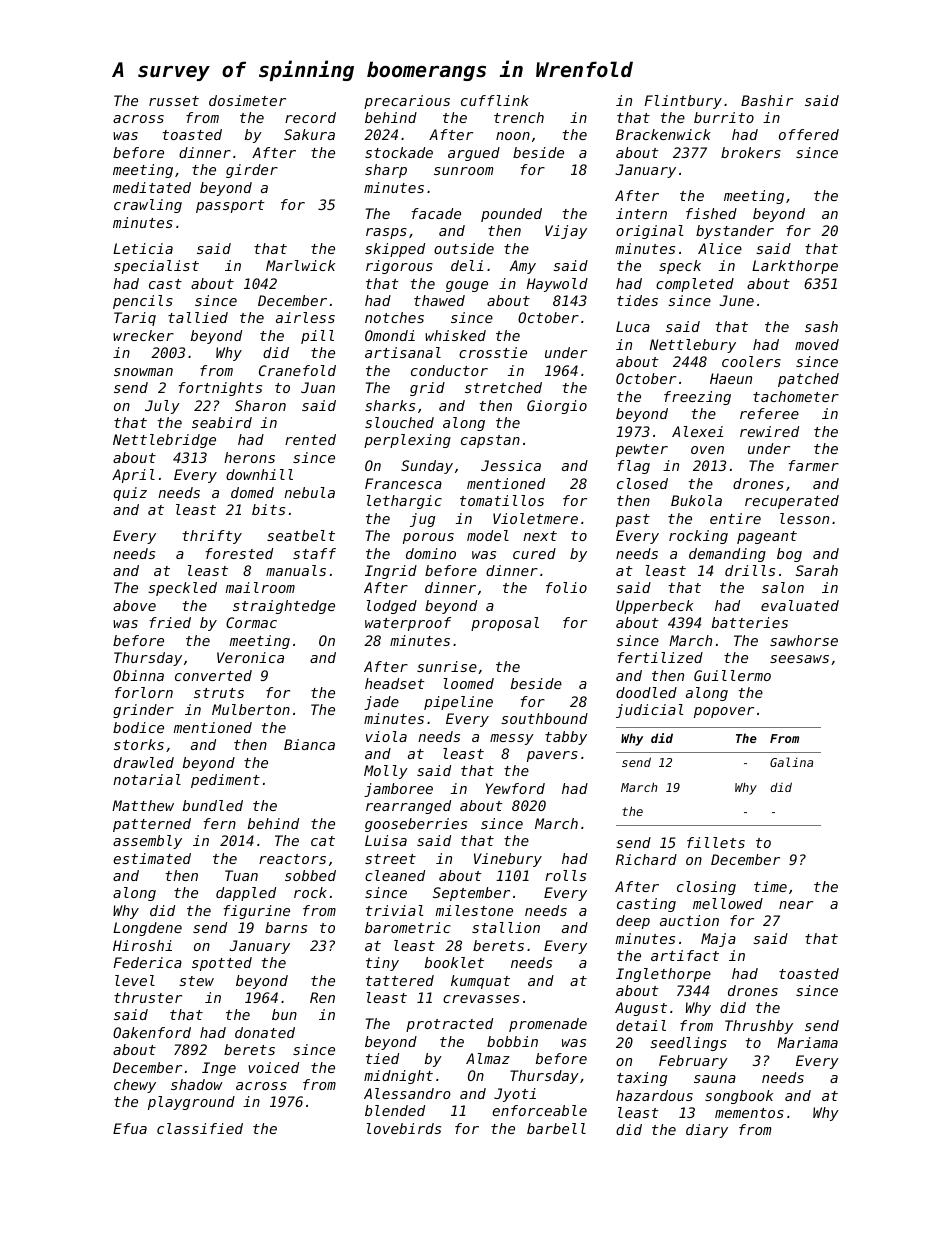 The height and width of the screenshot is (1233, 952). I want to click on airless, so click(305, 317).
